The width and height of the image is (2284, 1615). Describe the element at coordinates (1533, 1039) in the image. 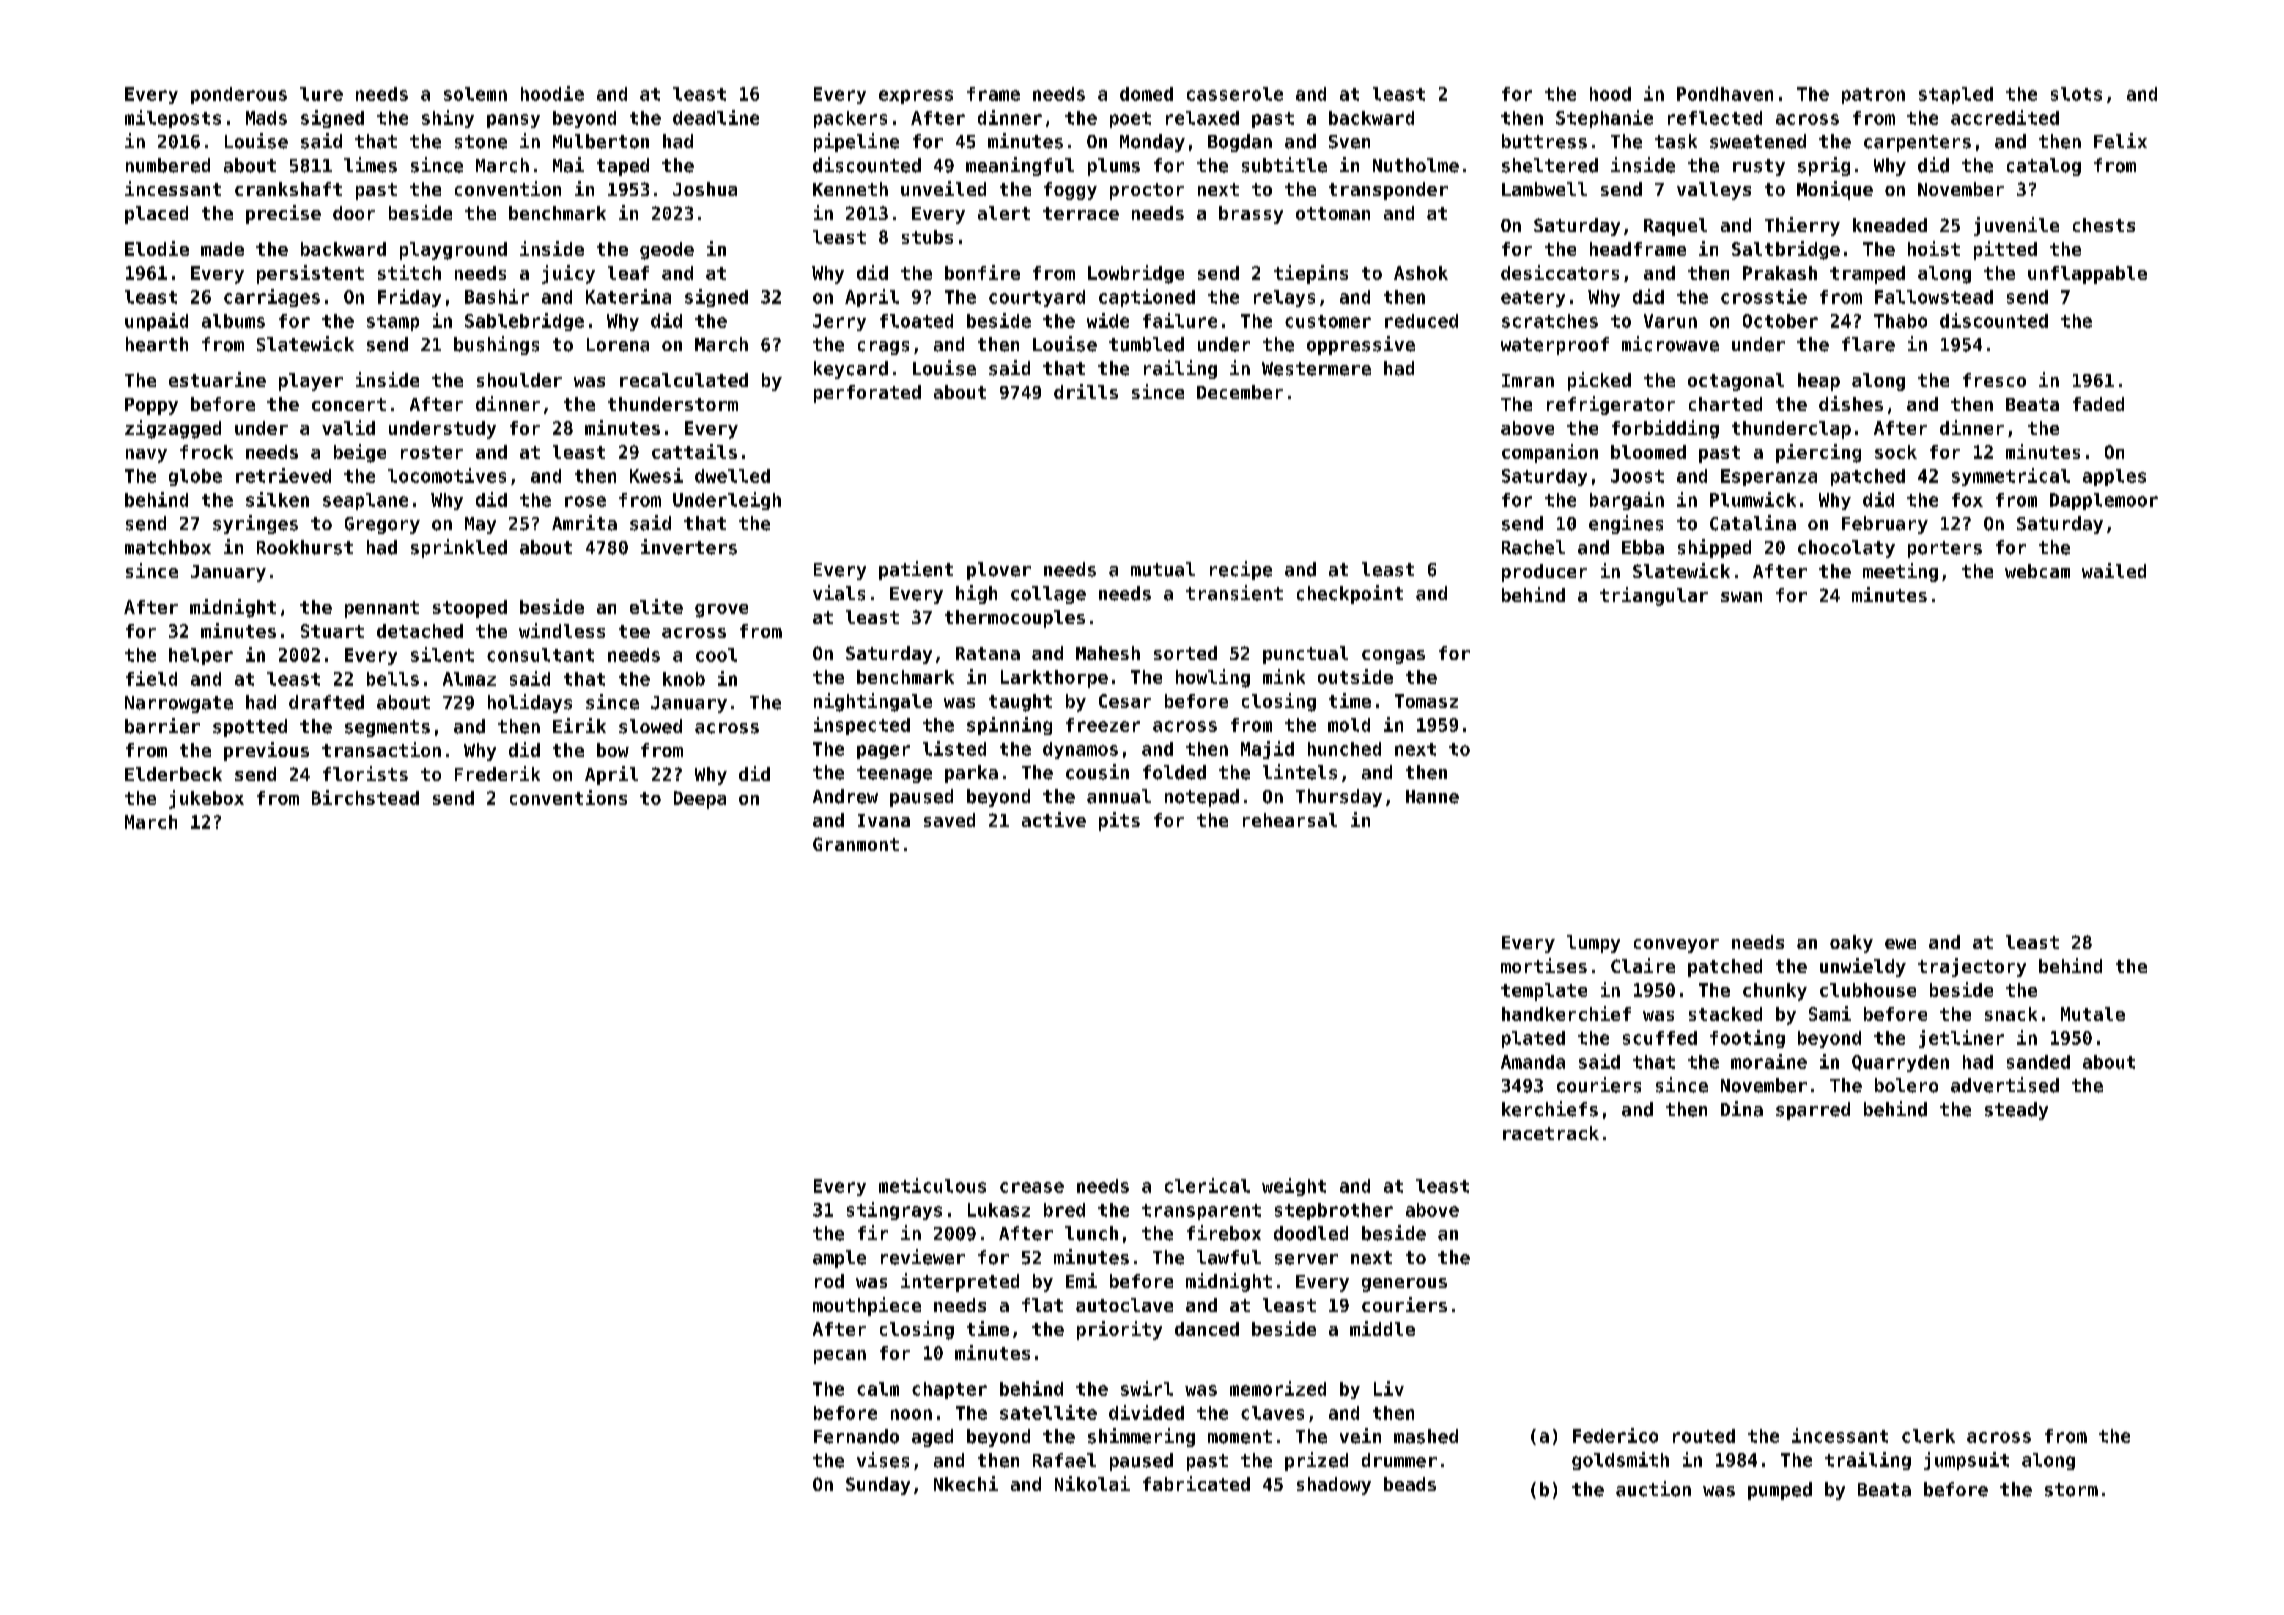

I see `plated` at that location.
